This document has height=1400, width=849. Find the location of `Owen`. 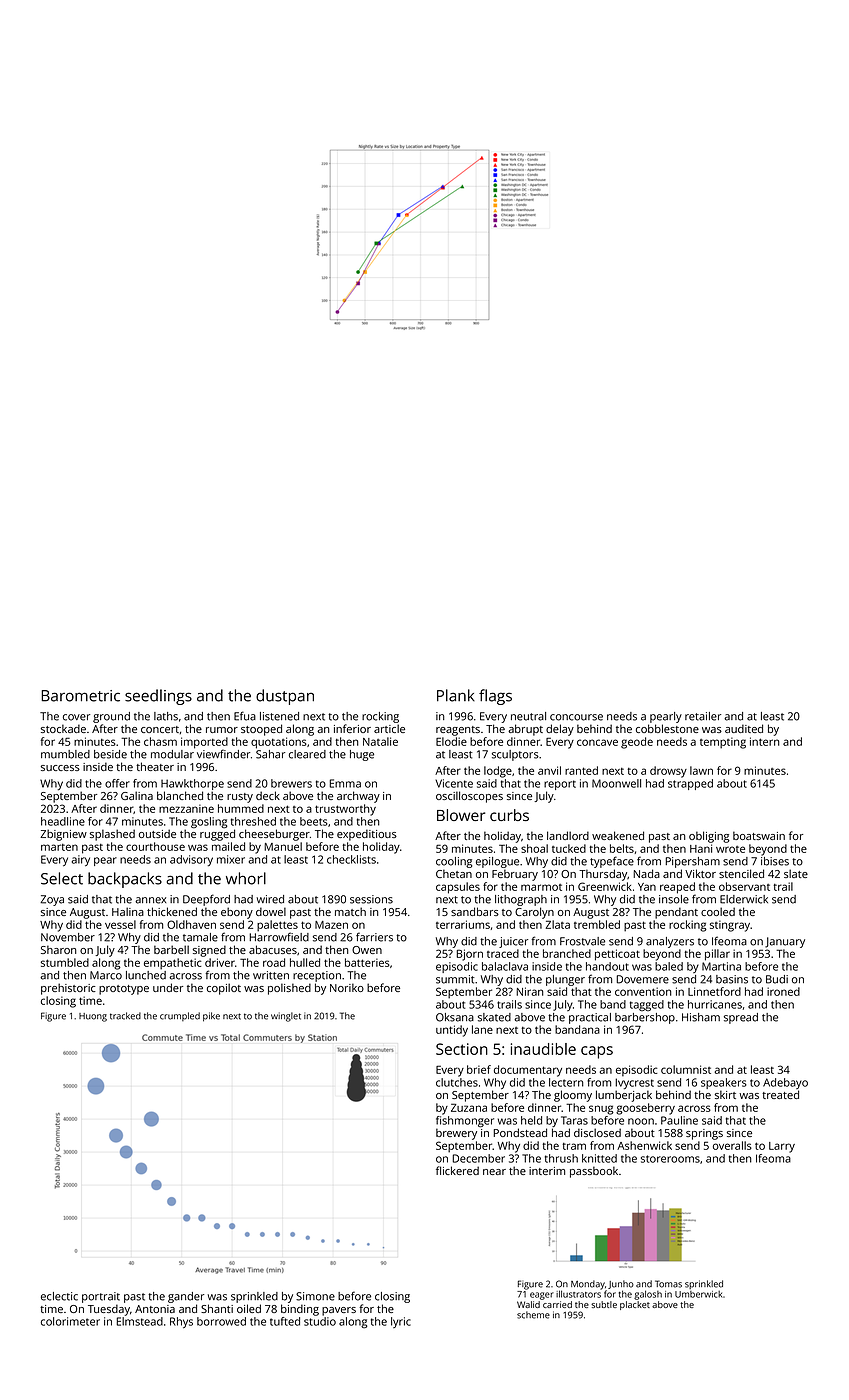

Owen is located at coordinates (367, 950).
